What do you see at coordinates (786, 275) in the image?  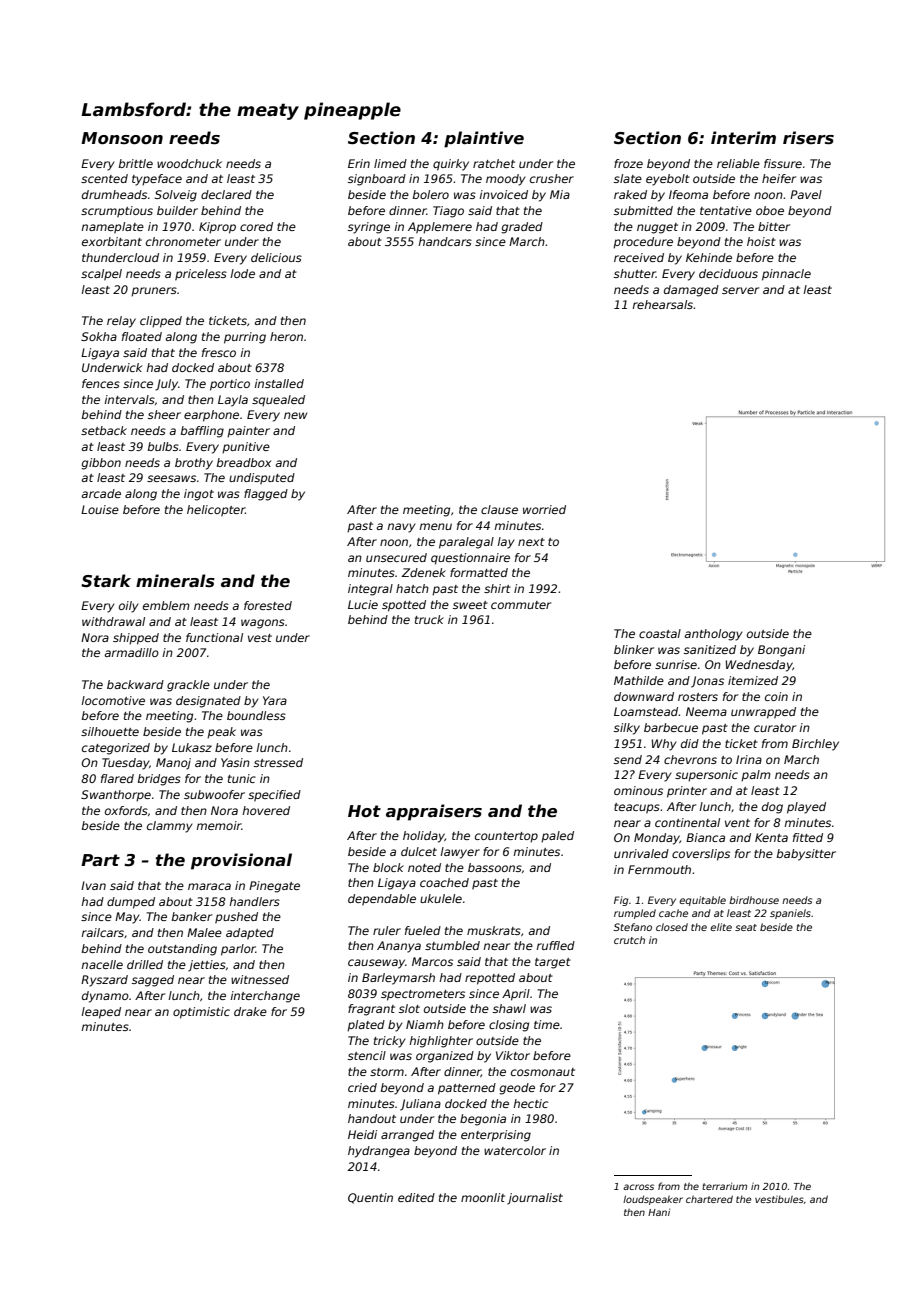 I see `pinnacle` at bounding box center [786, 275].
